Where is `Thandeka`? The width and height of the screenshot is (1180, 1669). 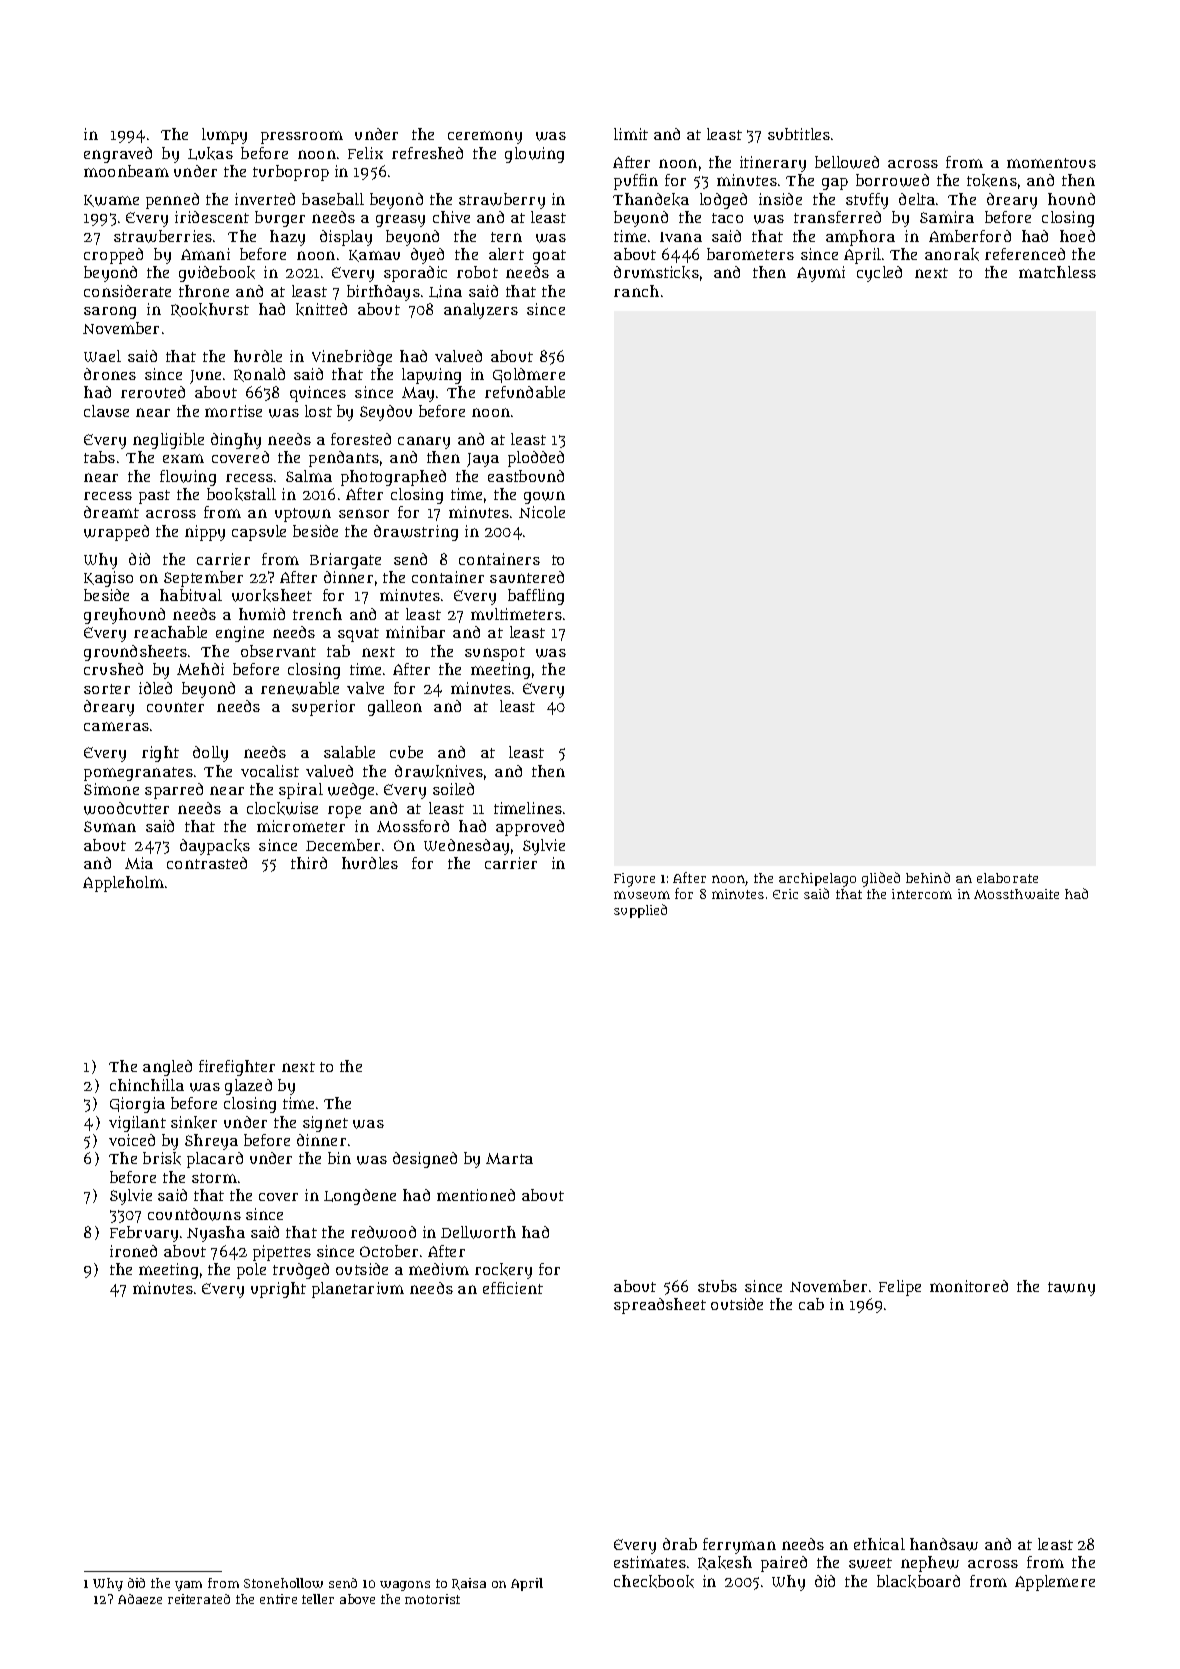
Thandeka is located at coordinates (651, 199).
